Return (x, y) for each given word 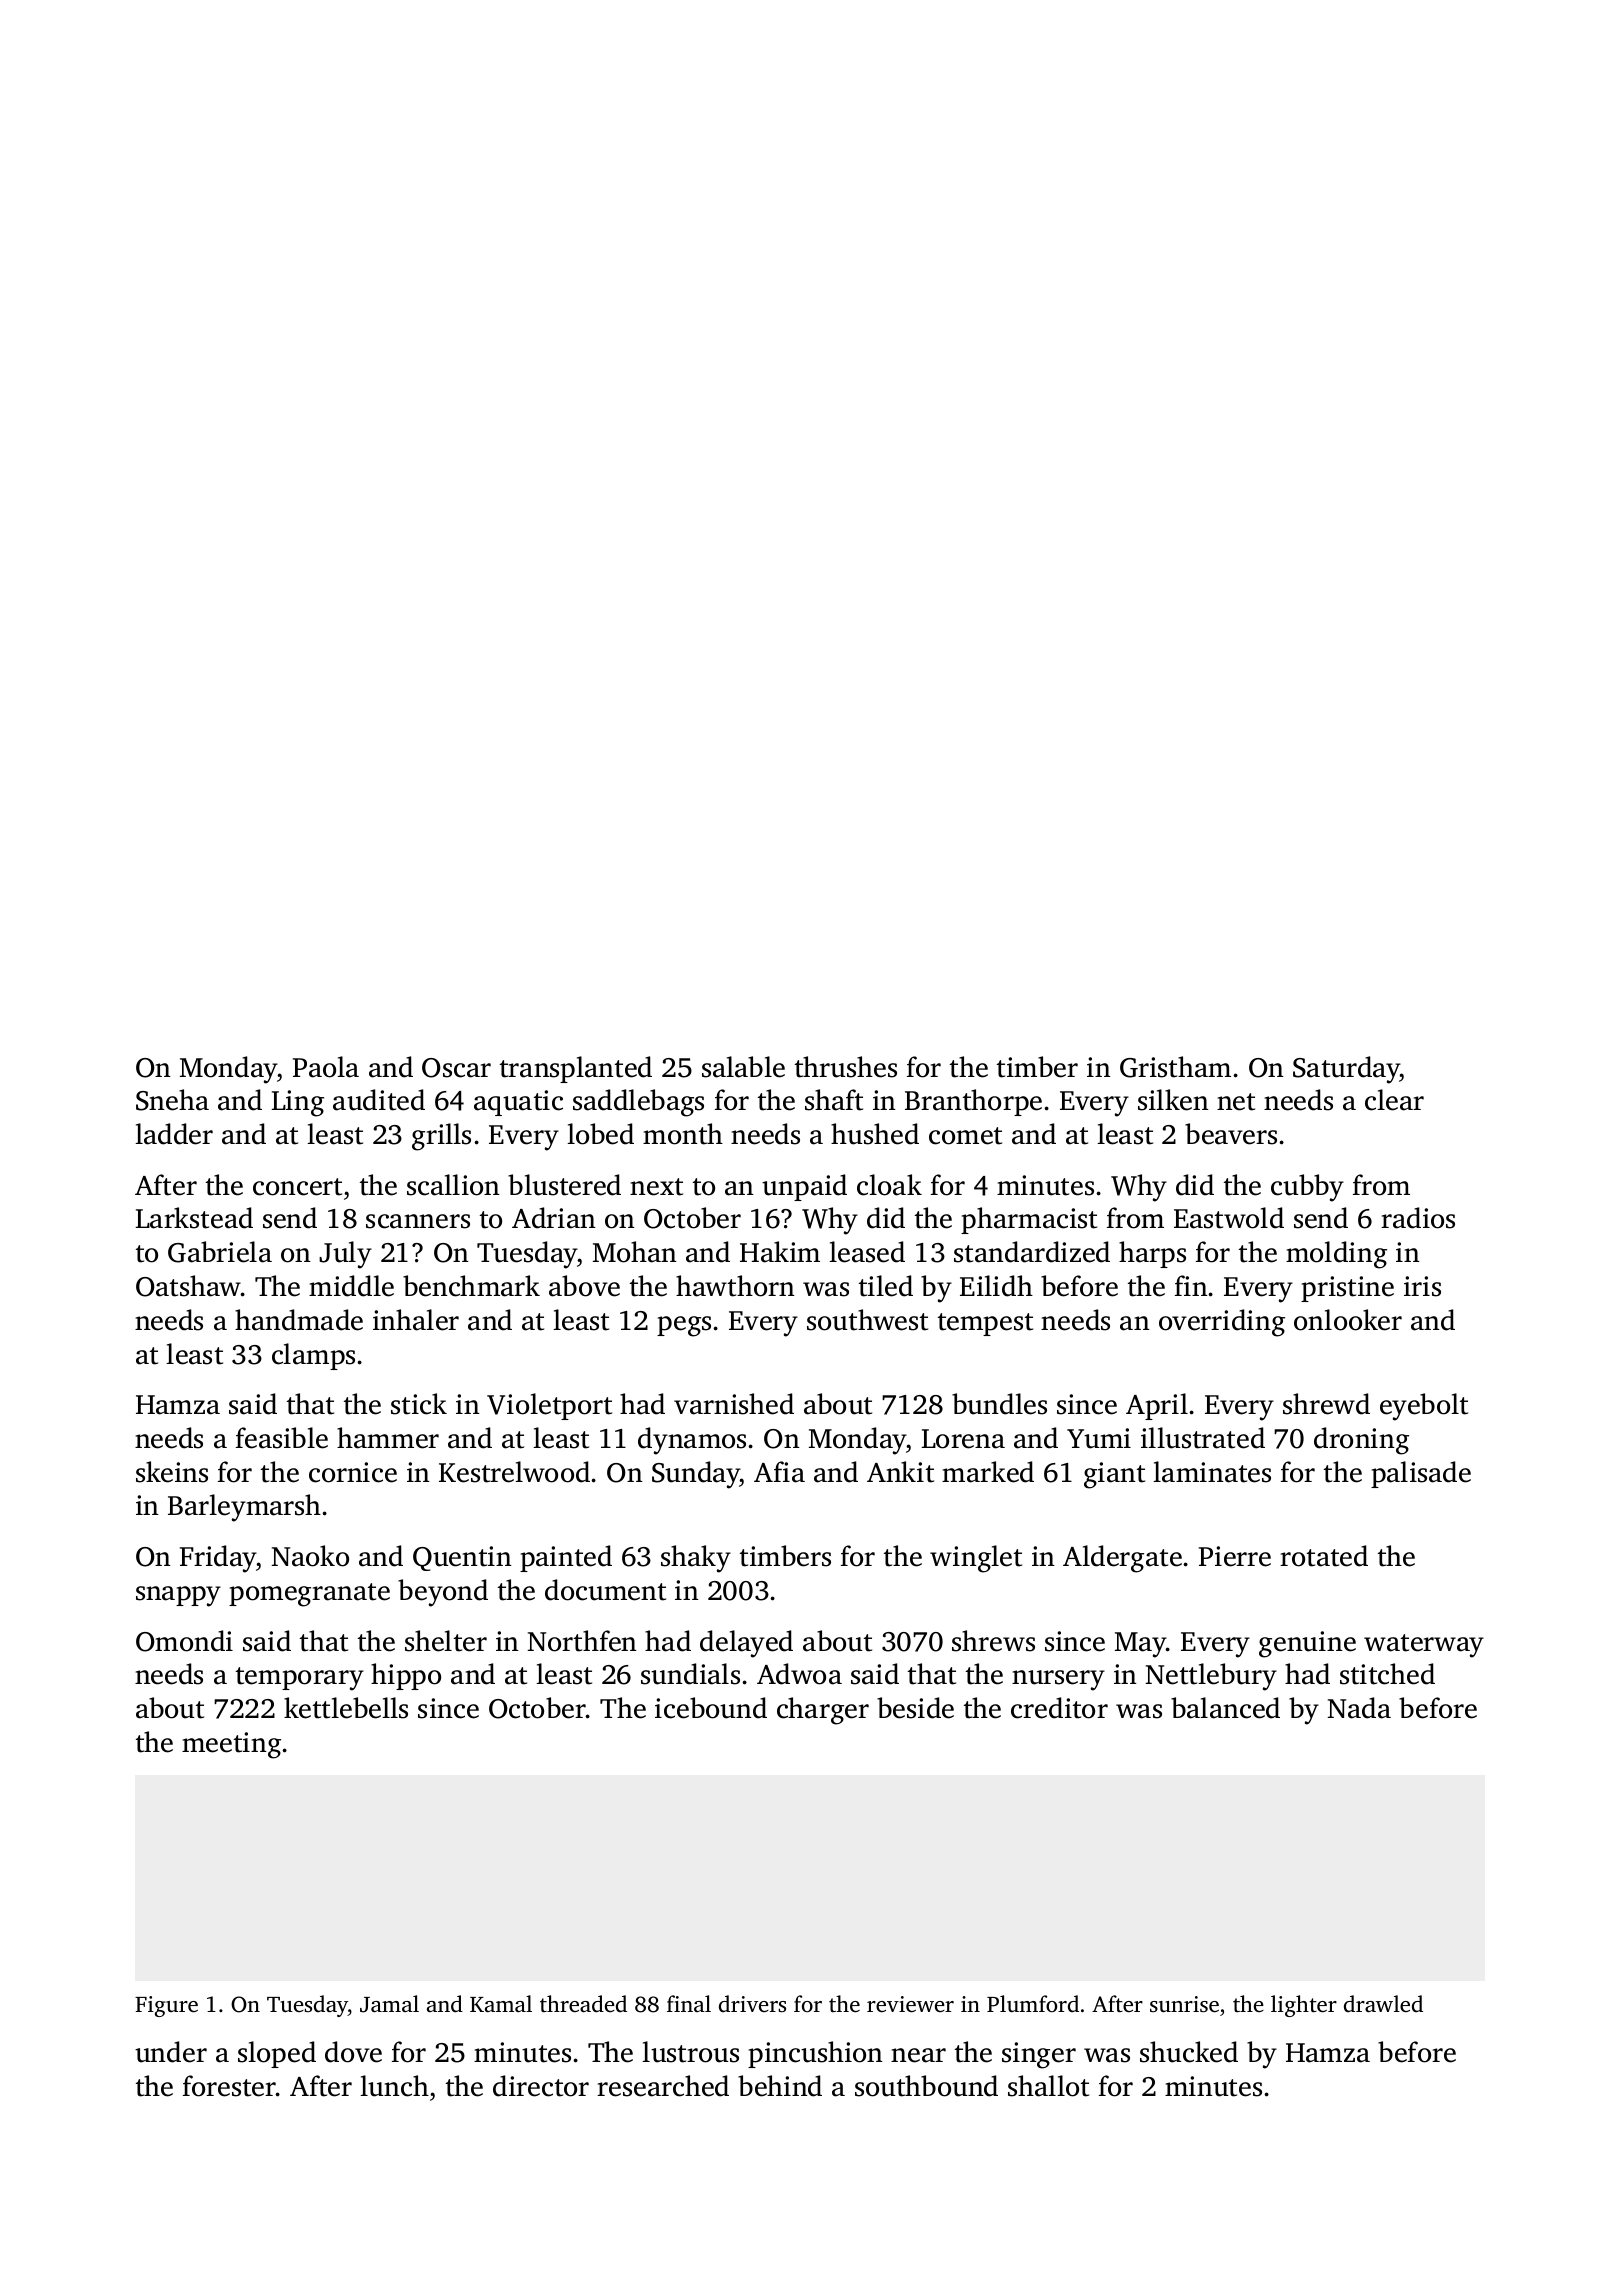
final (689, 2003)
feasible (282, 1438)
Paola (326, 1067)
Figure (166, 2006)
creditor (1059, 1708)
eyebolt (1424, 1407)
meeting (231, 1745)
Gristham (1175, 1067)
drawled (1383, 2003)
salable (743, 1067)
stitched (1387, 1674)
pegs (684, 1326)
